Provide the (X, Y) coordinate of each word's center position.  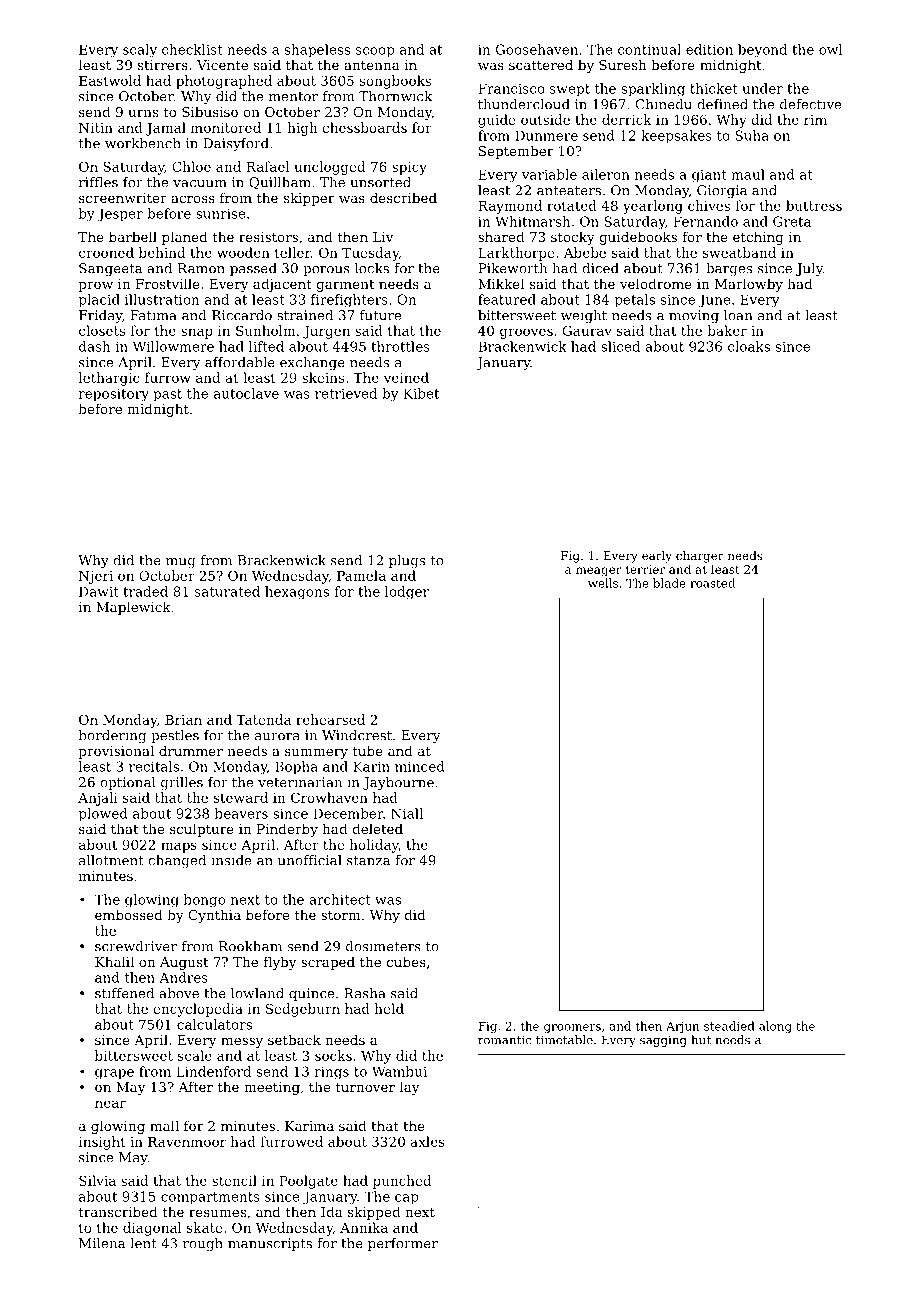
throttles (400, 346)
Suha (752, 135)
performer (403, 1244)
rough (203, 1244)
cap (406, 1199)
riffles (98, 182)
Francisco (511, 88)
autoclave (246, 393)
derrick (627, 119)
